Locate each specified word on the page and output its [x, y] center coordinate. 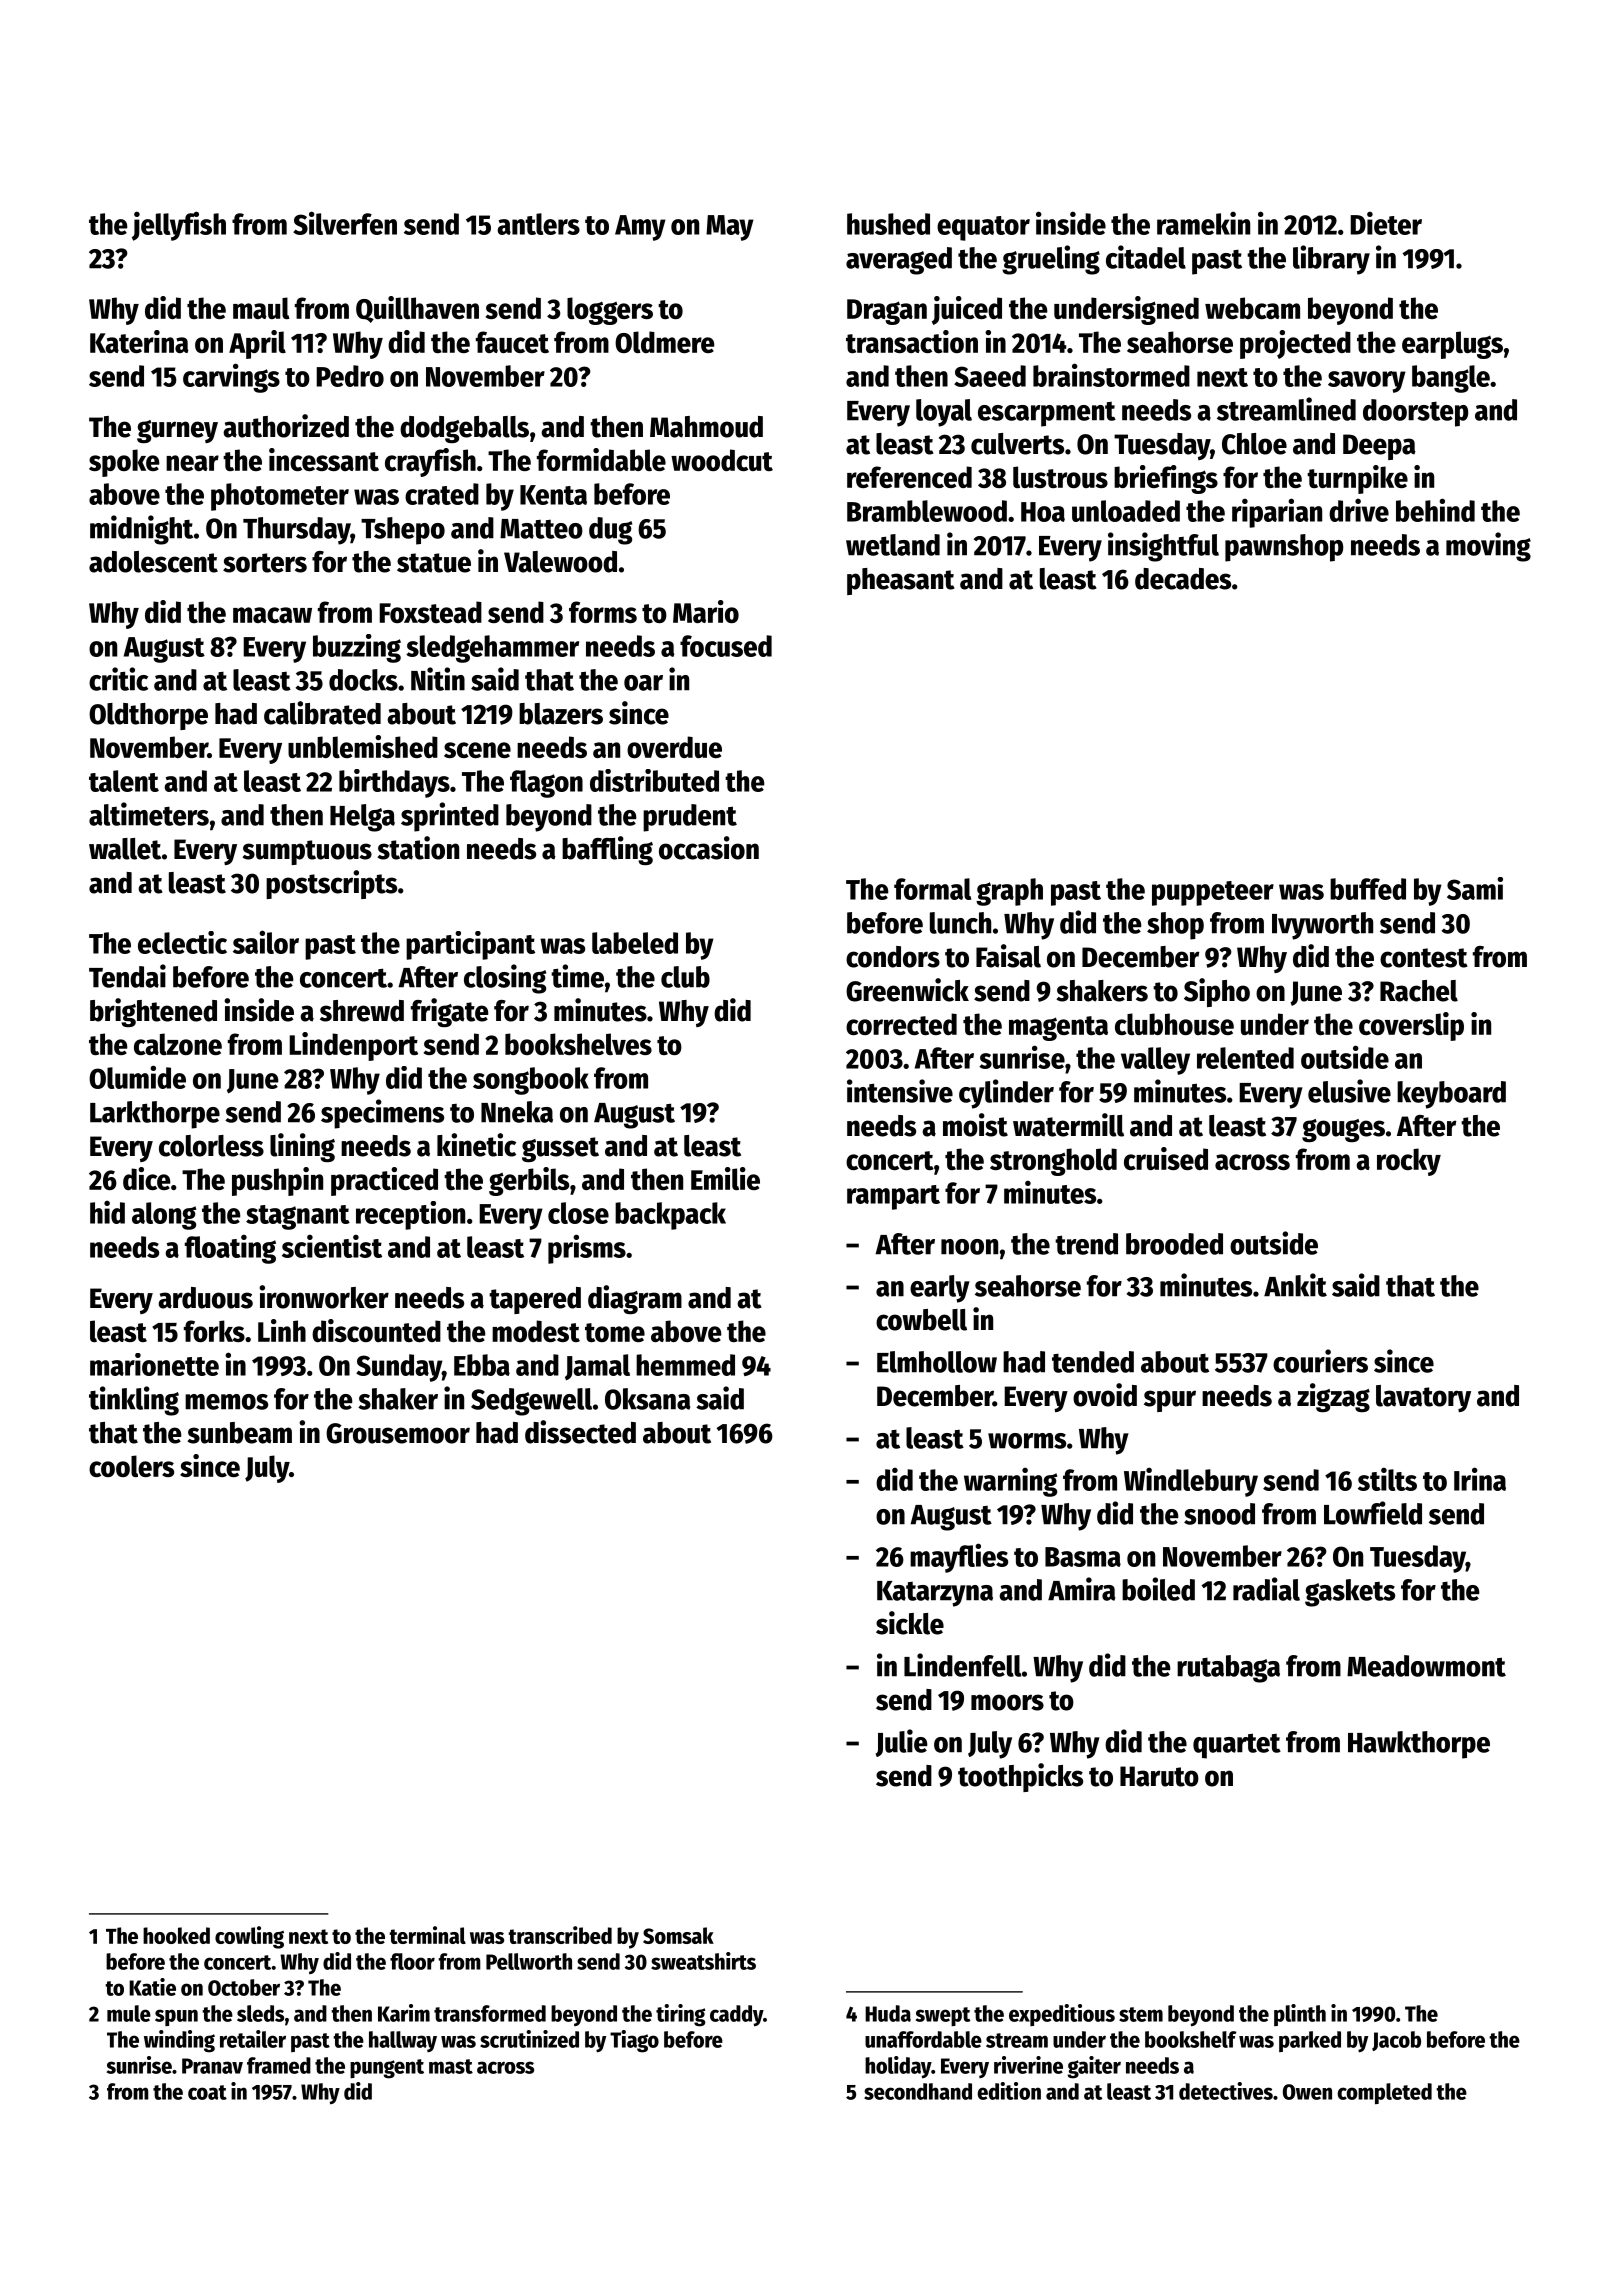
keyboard [1451, 1095]
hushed [888, 224]
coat [207, 2092]
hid [107, 1212]
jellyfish [179, 226]
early [940, 1289]
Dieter [1386, 223]
